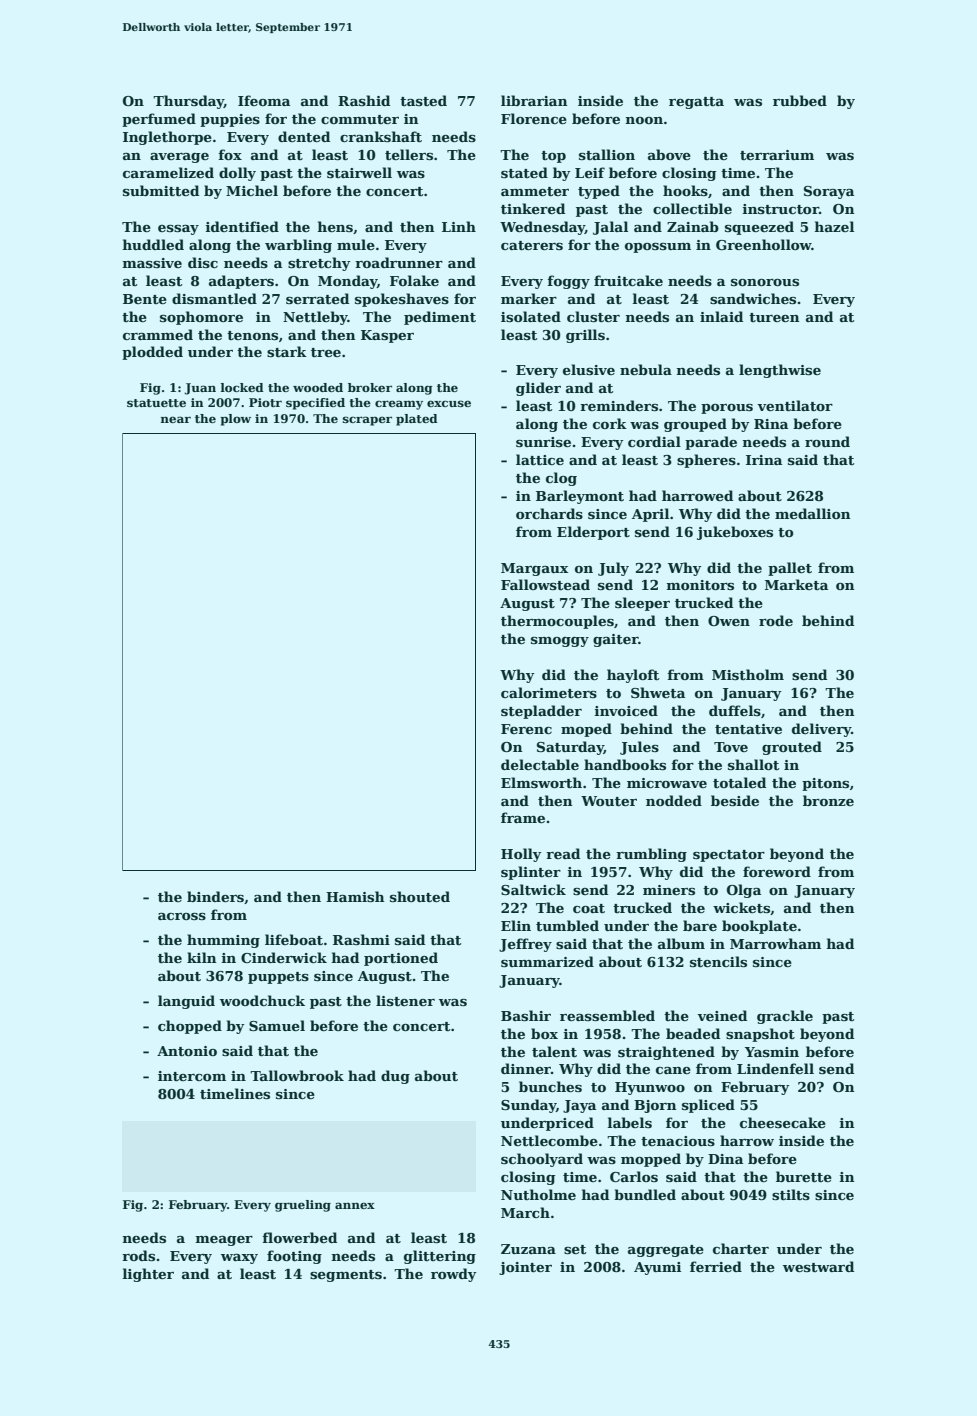  I want to click on Mistholm, so click(748, 674).
